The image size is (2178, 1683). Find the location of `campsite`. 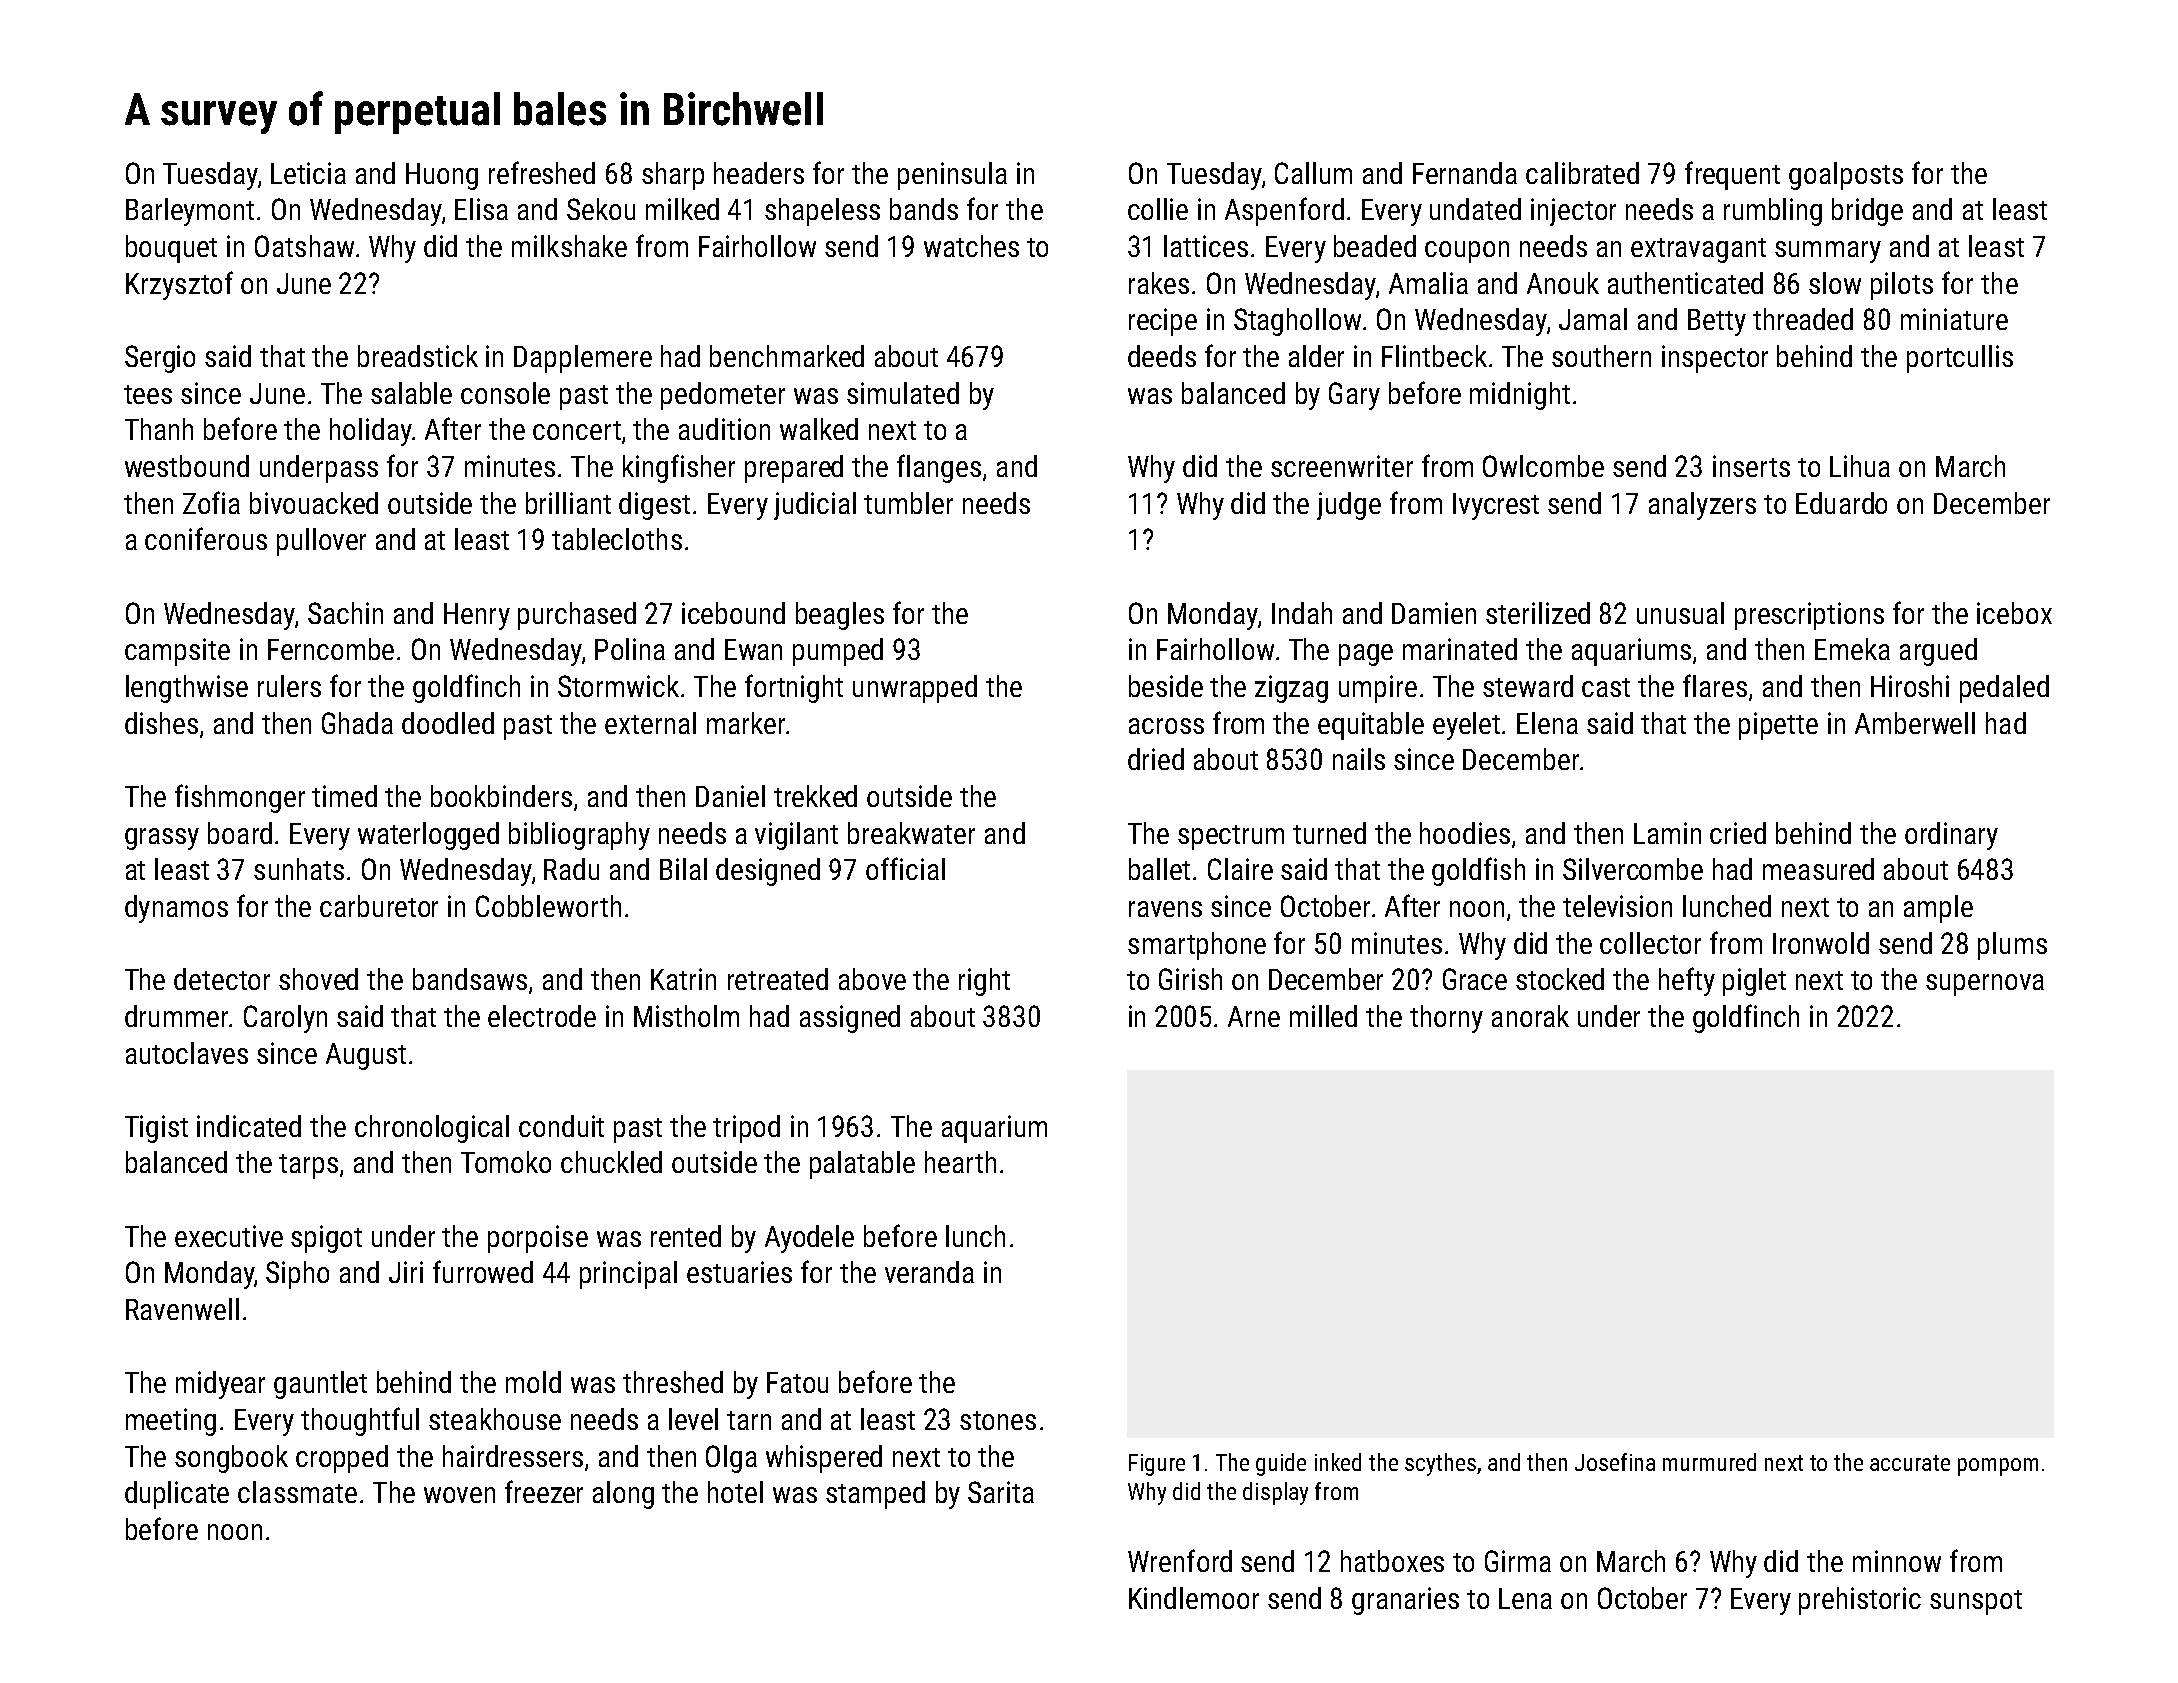

campsite is located at coordinates (177, 652).
